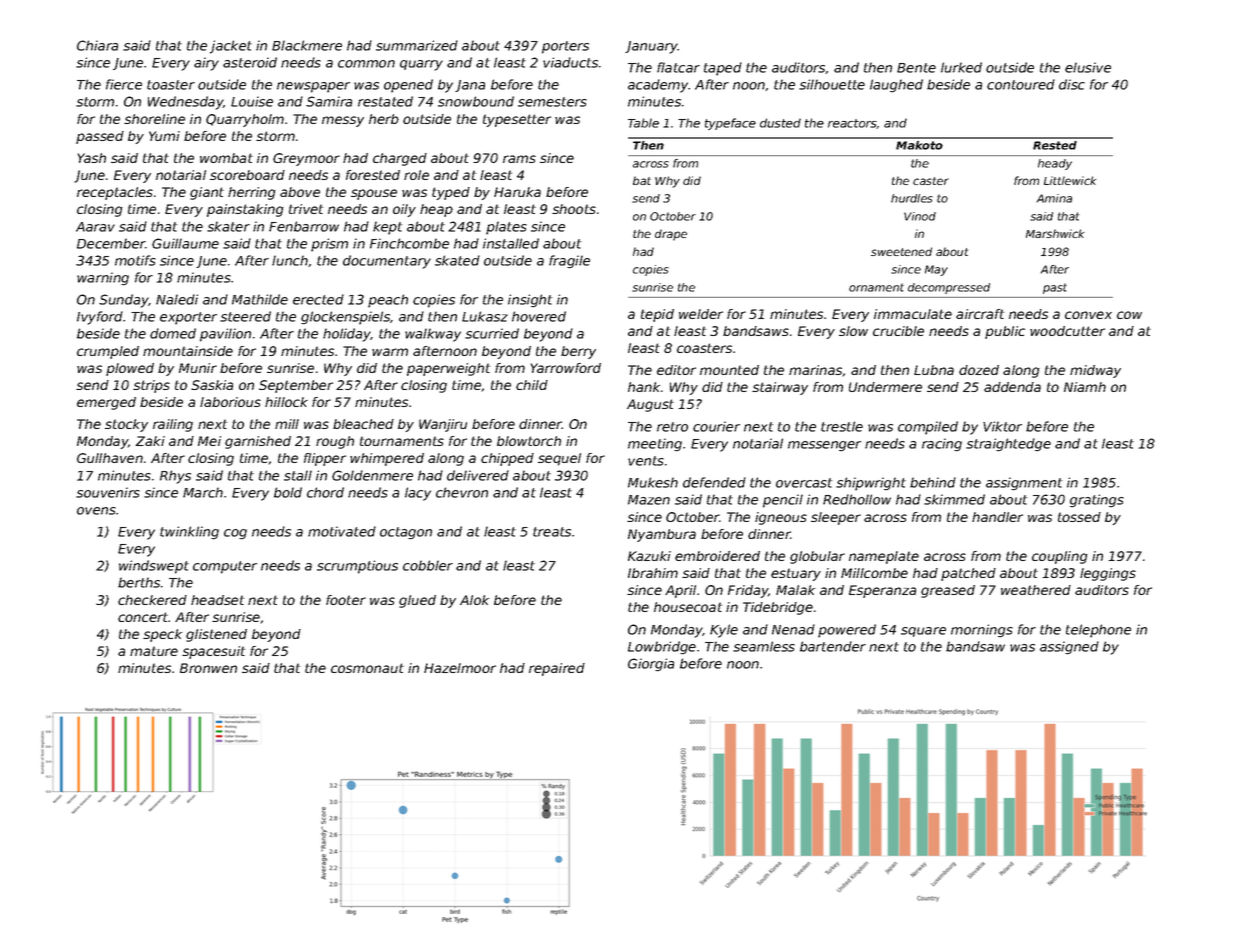 Image resolution: width=1233 pixels, height=952 pixels. I want to click on Haruka, so click(517, 192).
